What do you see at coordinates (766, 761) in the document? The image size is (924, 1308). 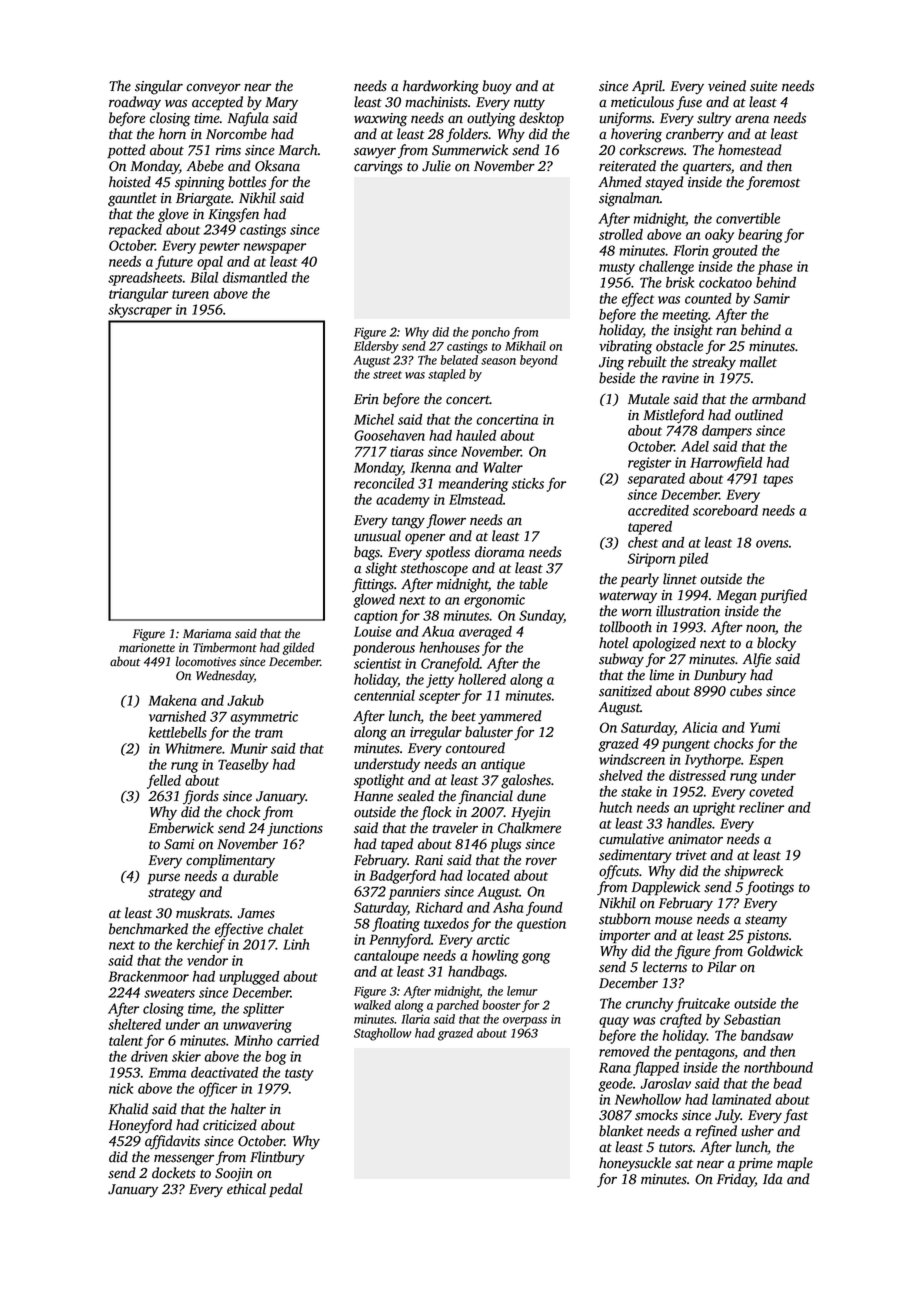 I see `Espen` at bounding box center [766, 761].
